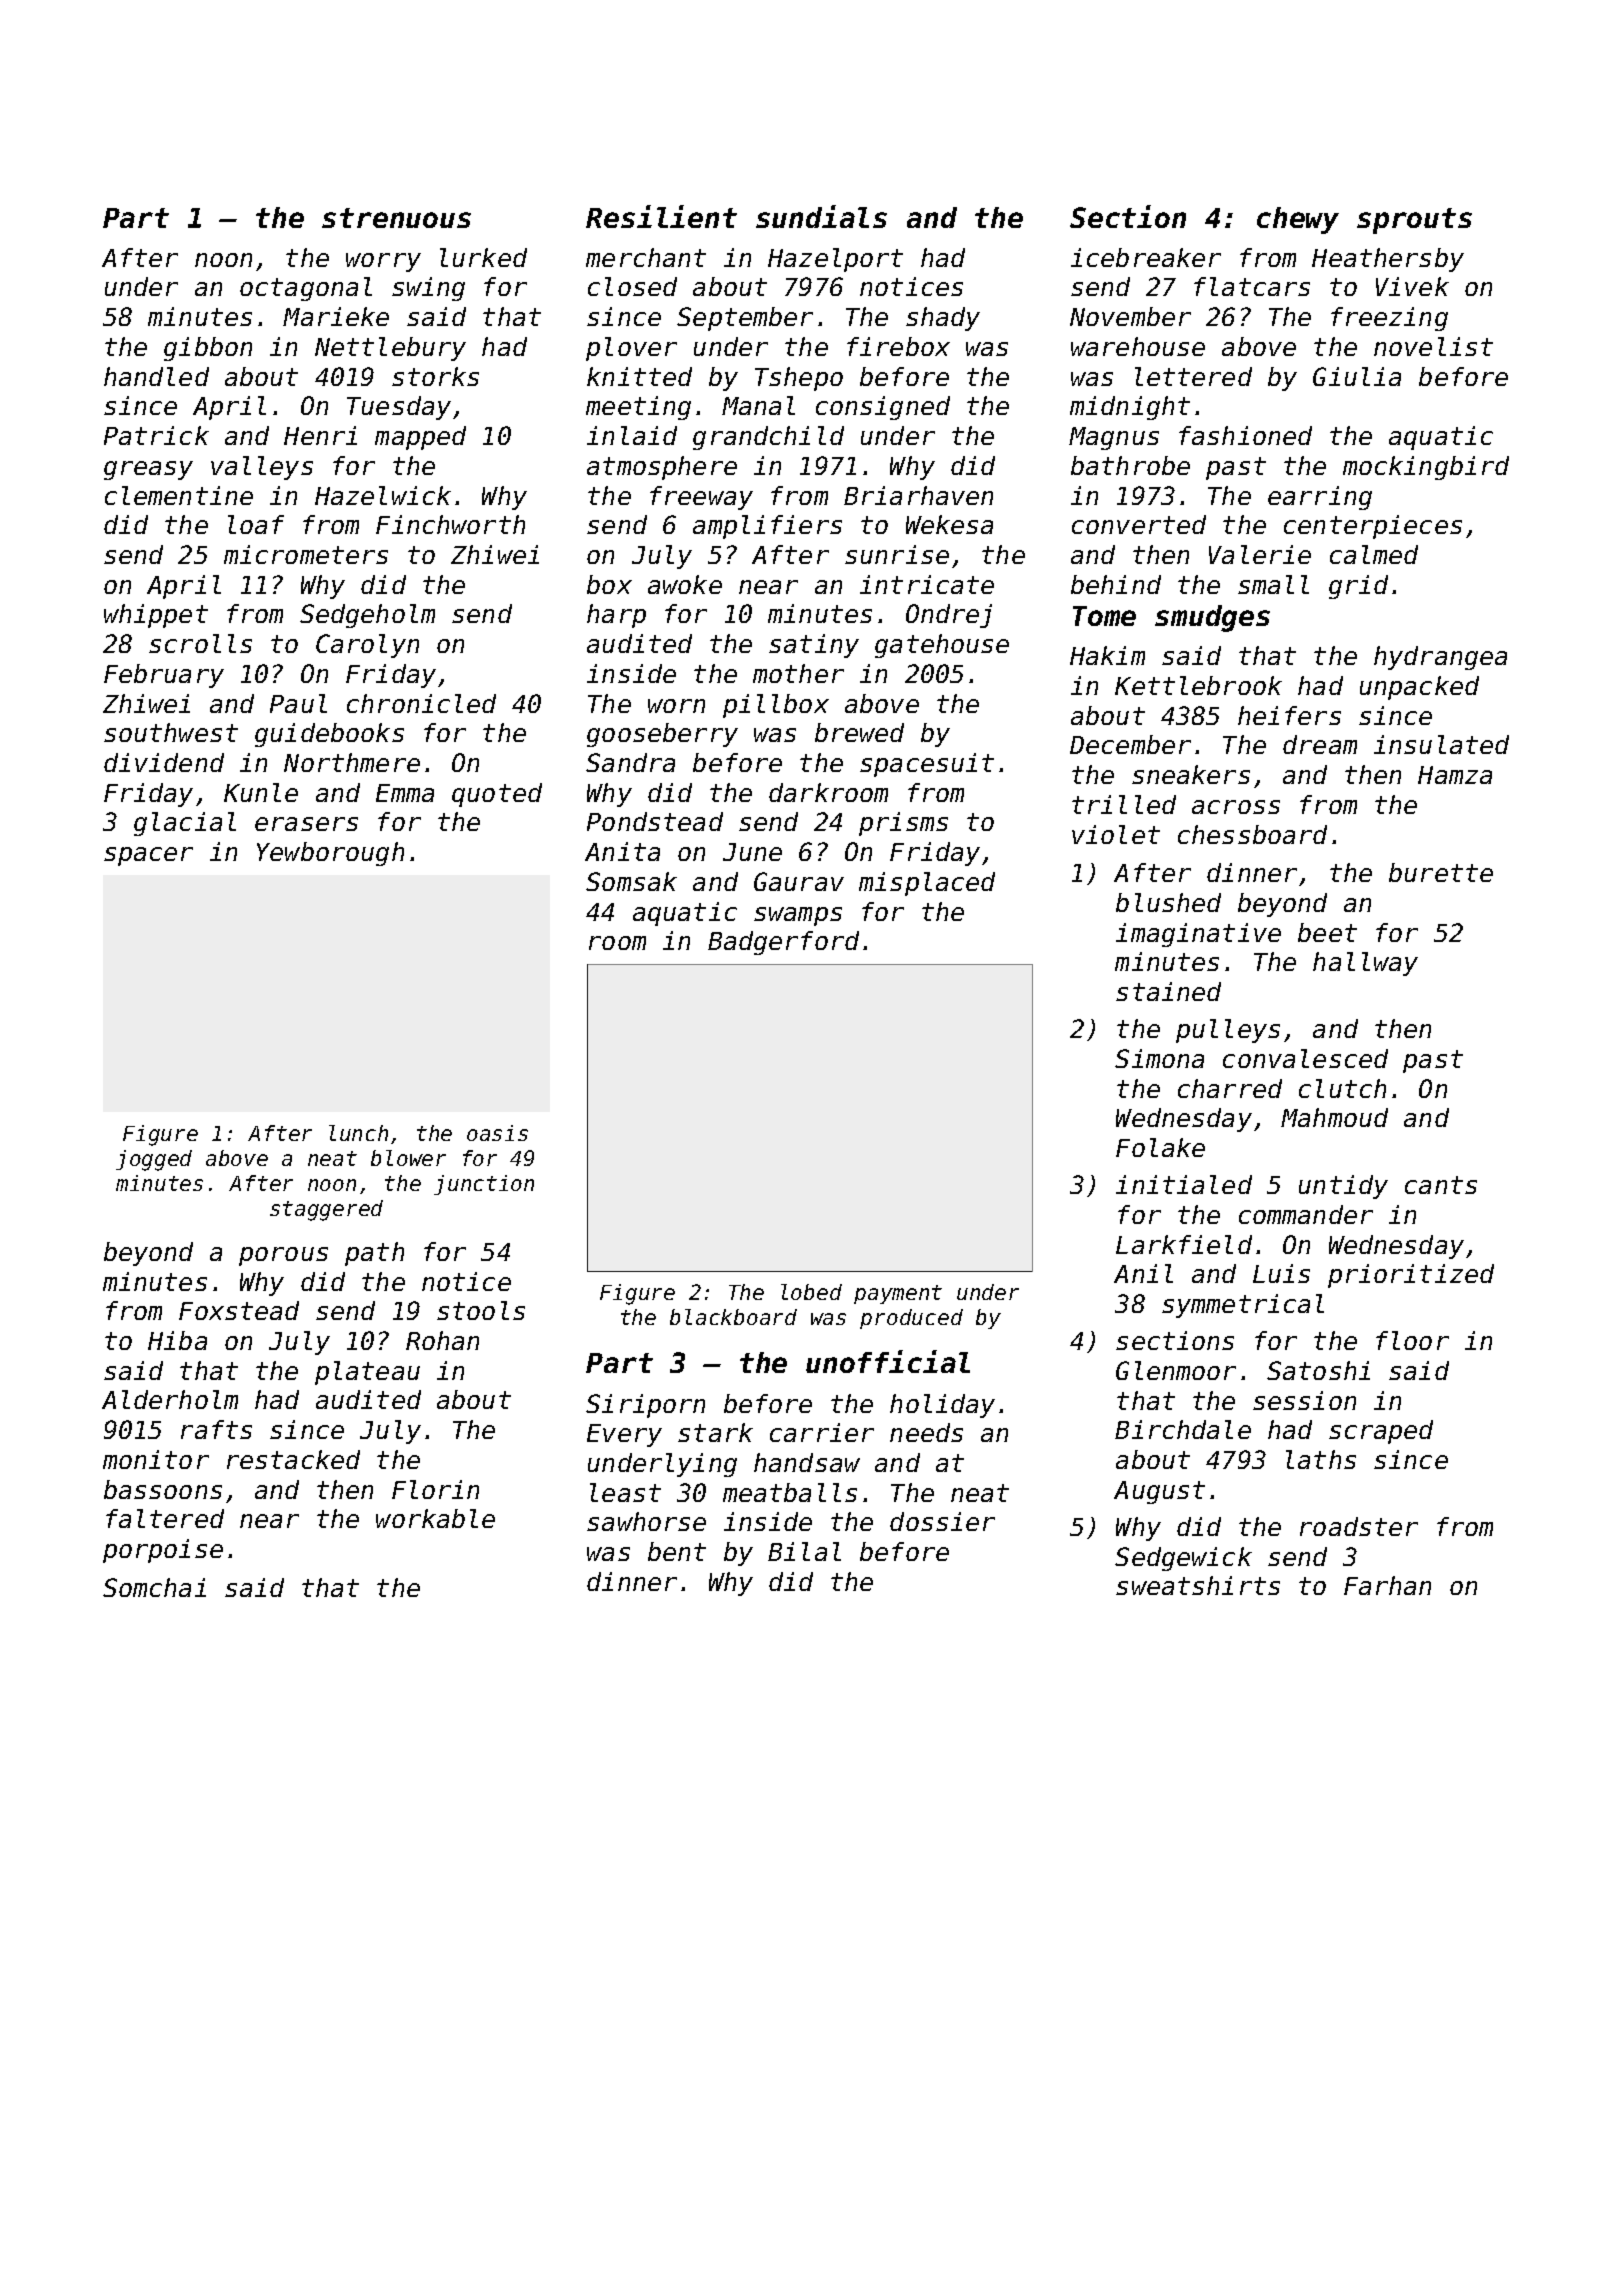 The image size is (1620, 2292). I want to click on convalesced, so click(1305, 1058).
